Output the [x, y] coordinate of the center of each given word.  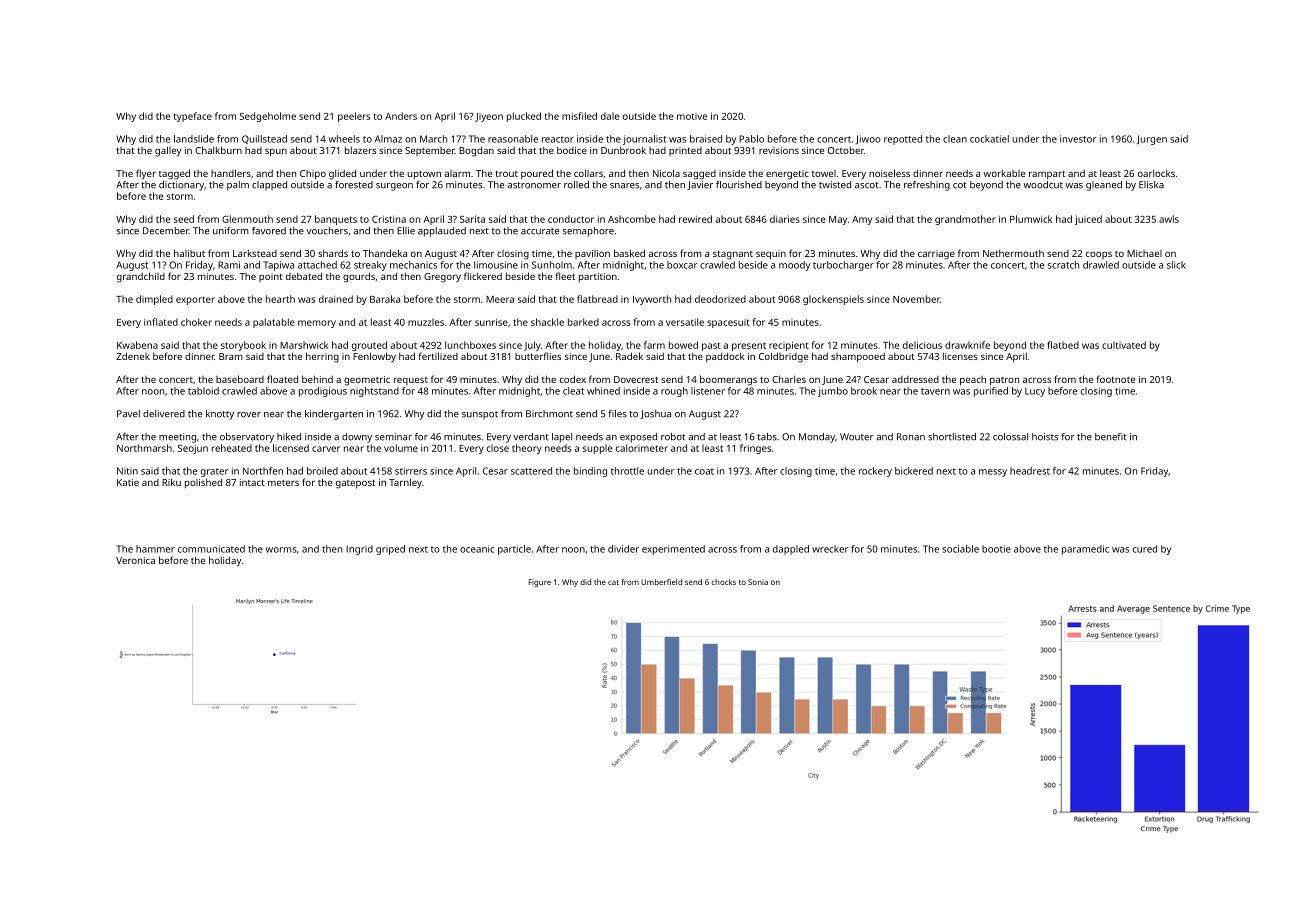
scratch [1063, 265]
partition [598, 277]
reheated [232, 448]
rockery [875, 472]
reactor [558, 139]
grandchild [141, 277]
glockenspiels [833, 300]
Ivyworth [652, 300]
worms [281, 550]
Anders [401, 116]
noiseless [889, 173]
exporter [195, 300]
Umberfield [661, 582]
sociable [960, 549]
